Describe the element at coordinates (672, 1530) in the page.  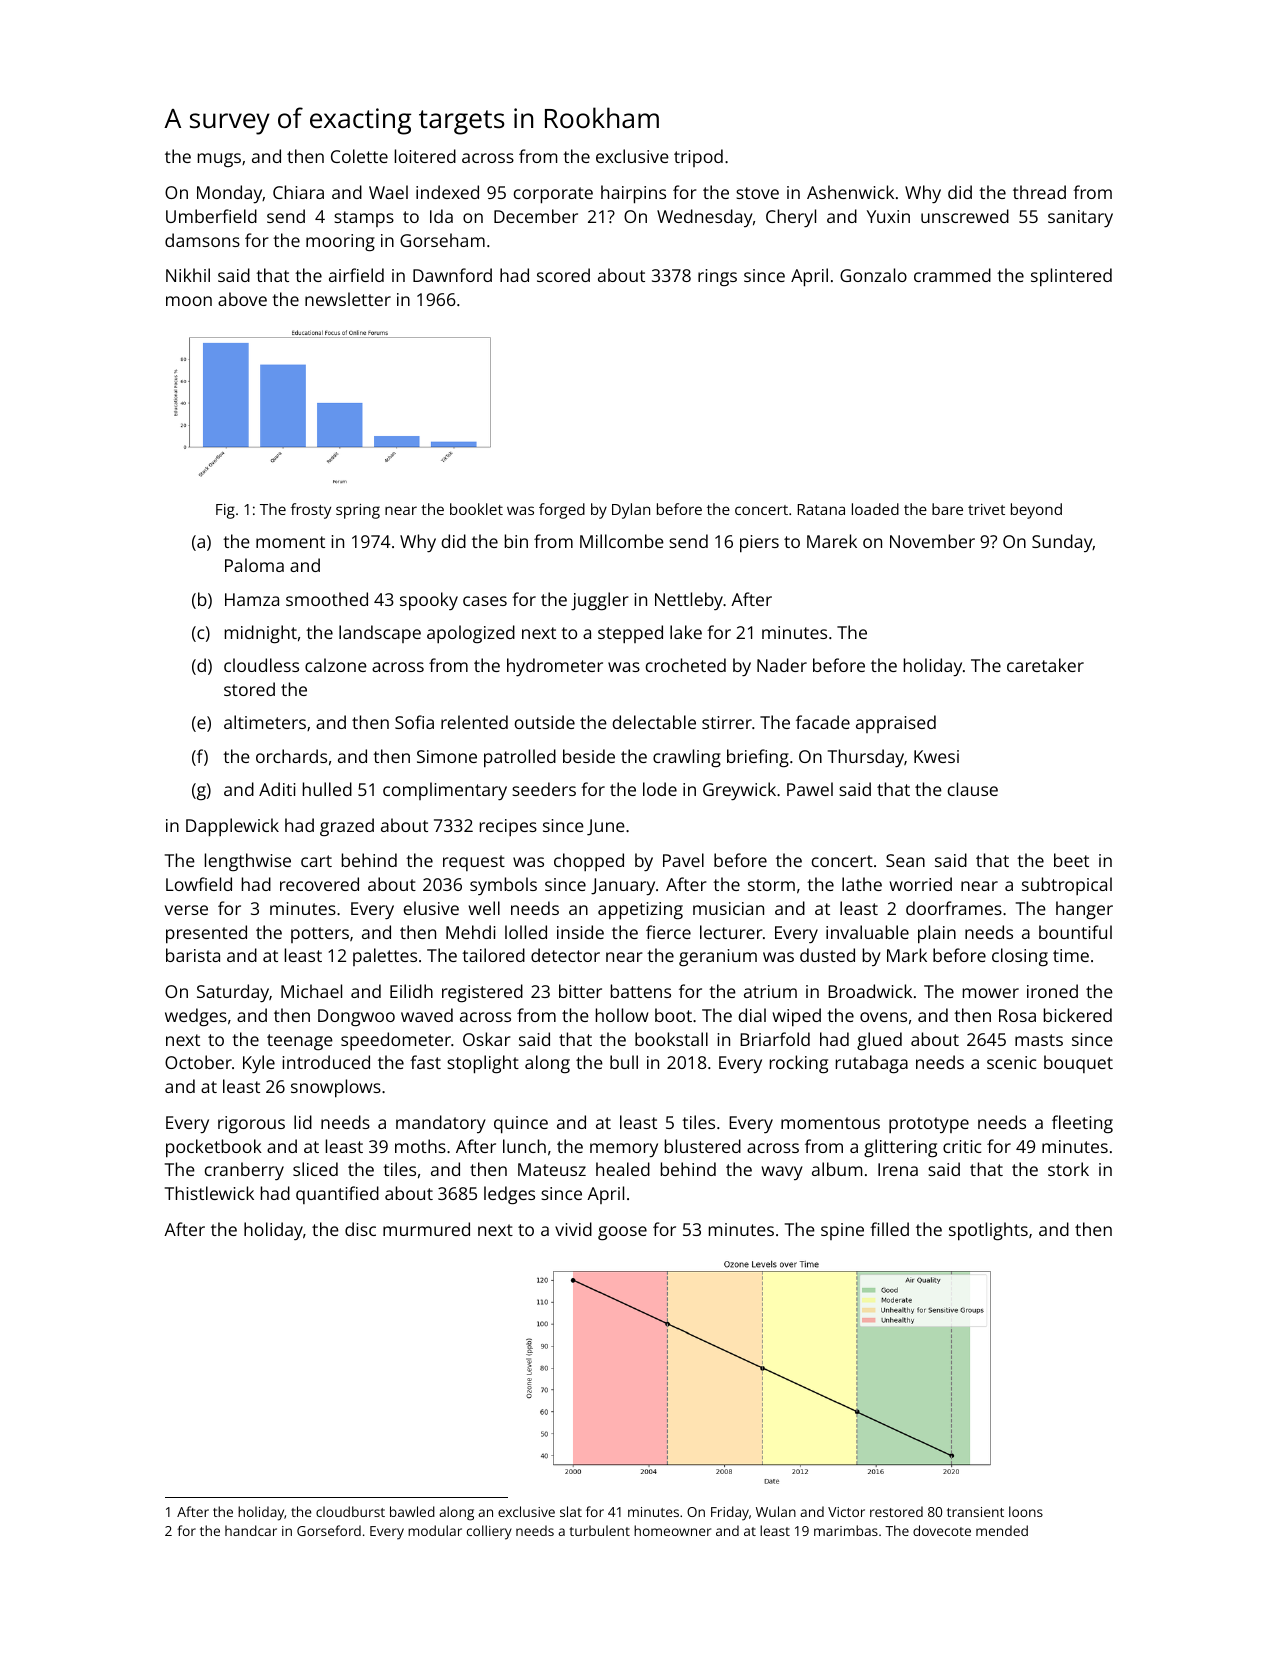
I see `homeowner` at that location.
